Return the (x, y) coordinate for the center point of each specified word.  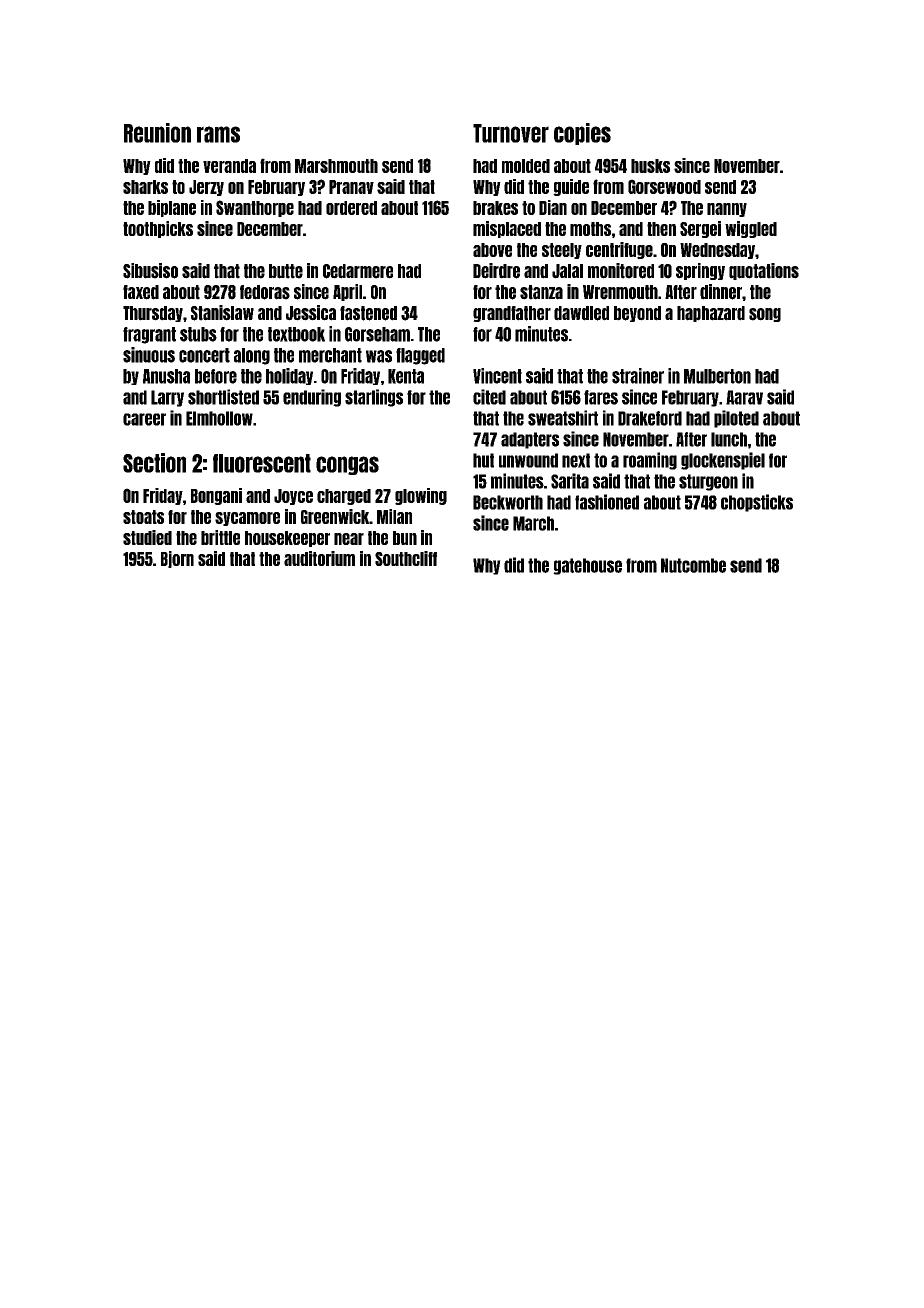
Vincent (497, 376)
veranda (229, 166)
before (216, 376)
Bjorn (177, 559)
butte (286, 271)
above (492, 250)
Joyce (293, 497)
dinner (721, 292)
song (765, 315)
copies (582, 134)
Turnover (511, 133)
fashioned (607, 502)
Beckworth (508, 502)
